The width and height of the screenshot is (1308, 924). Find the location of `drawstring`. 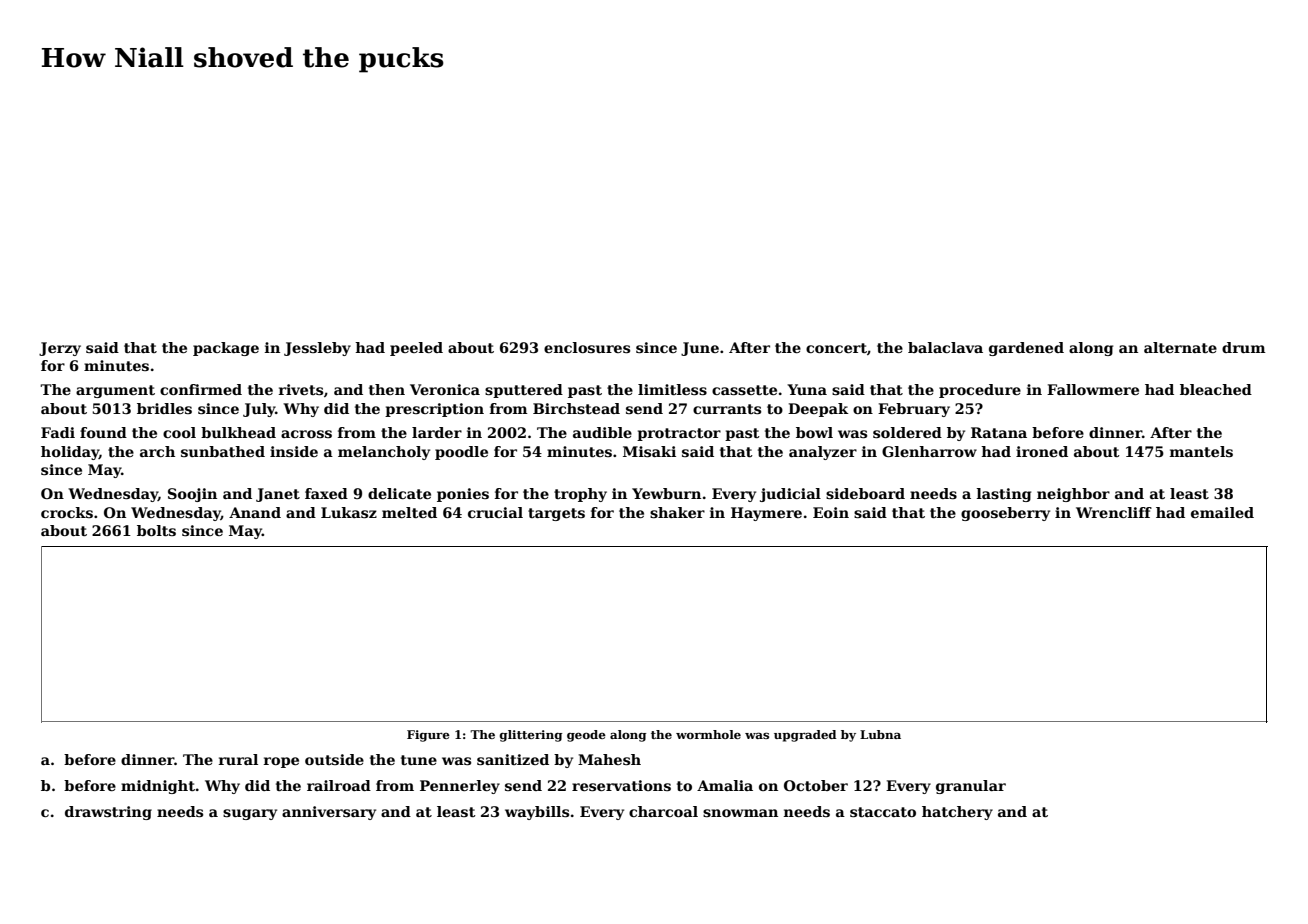

drawstring is located at coordinates (108, 813).
